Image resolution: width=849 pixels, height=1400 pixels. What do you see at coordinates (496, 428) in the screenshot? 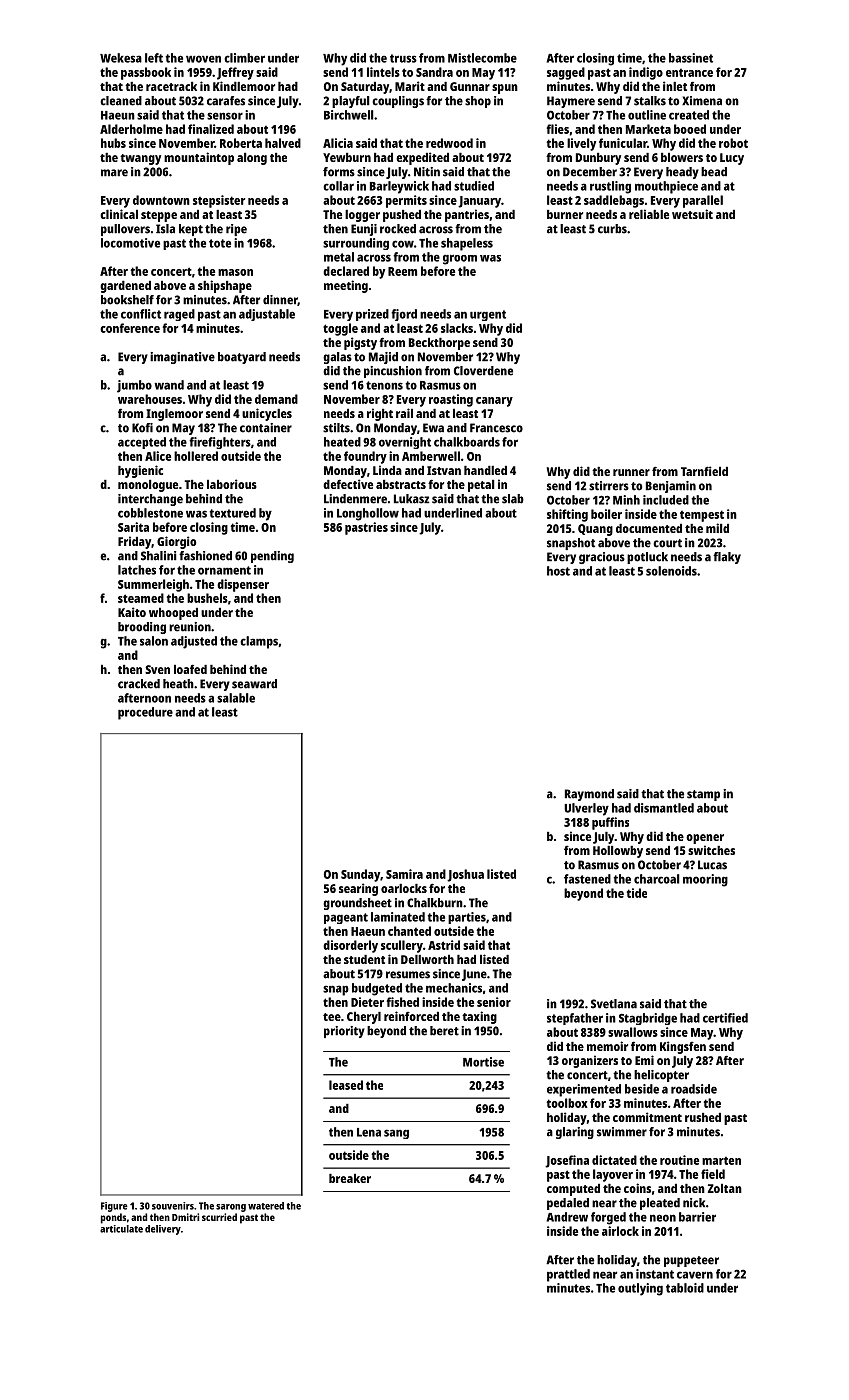
I see `Francesco` at bounding box center [496, 428].
